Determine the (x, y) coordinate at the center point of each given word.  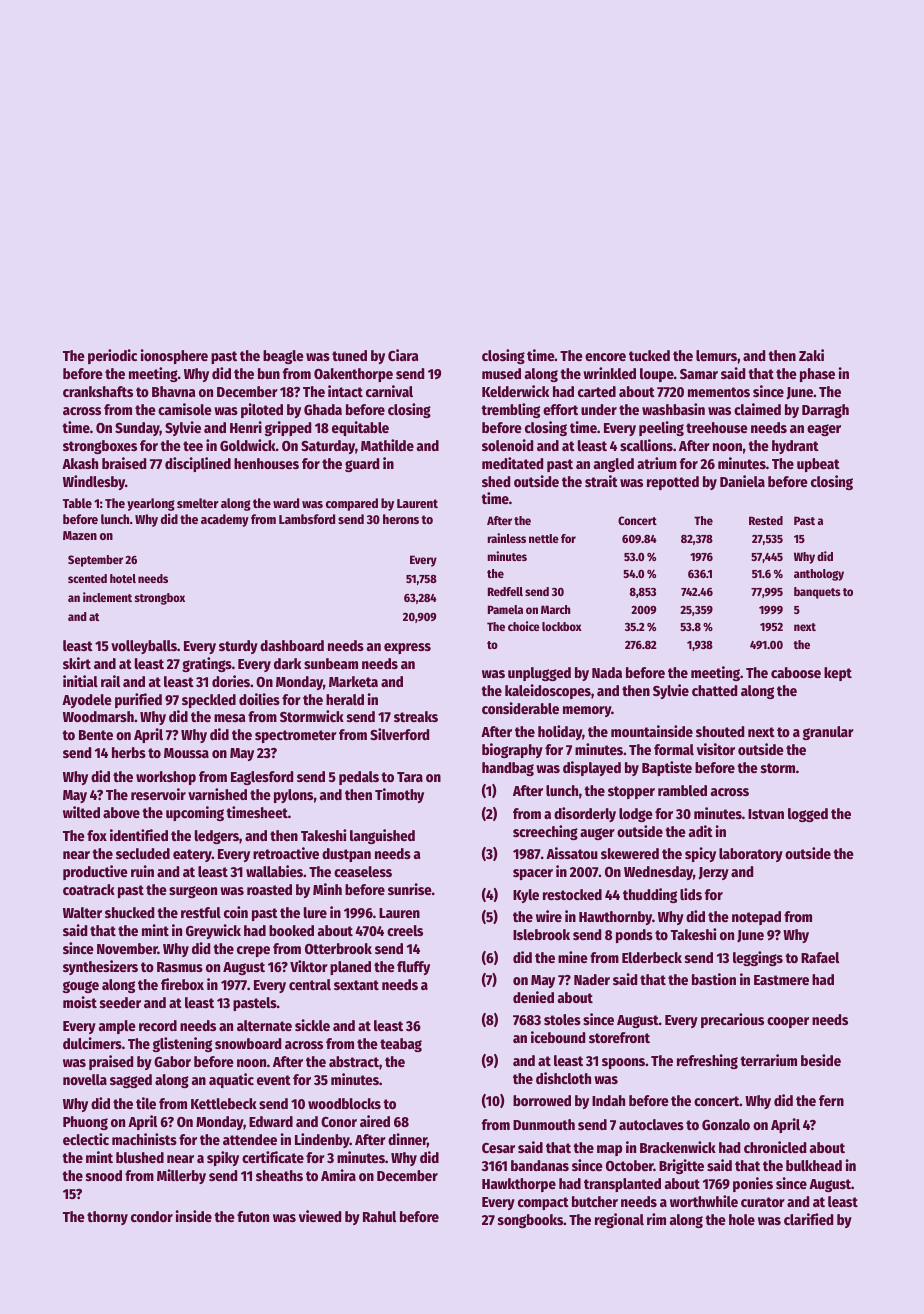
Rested (766, 520)
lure (315, 912)
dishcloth (563, 1078)
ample (117, 1027)
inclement (107, 597)
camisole (185, 409)
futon (253, 1216)
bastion (714, 979)
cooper (788, 1022)
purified (138, 700)
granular (828, 733)
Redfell (505, 591)
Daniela (742, 481)
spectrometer (296, 736)
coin (236, 912)
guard (362, 465)
